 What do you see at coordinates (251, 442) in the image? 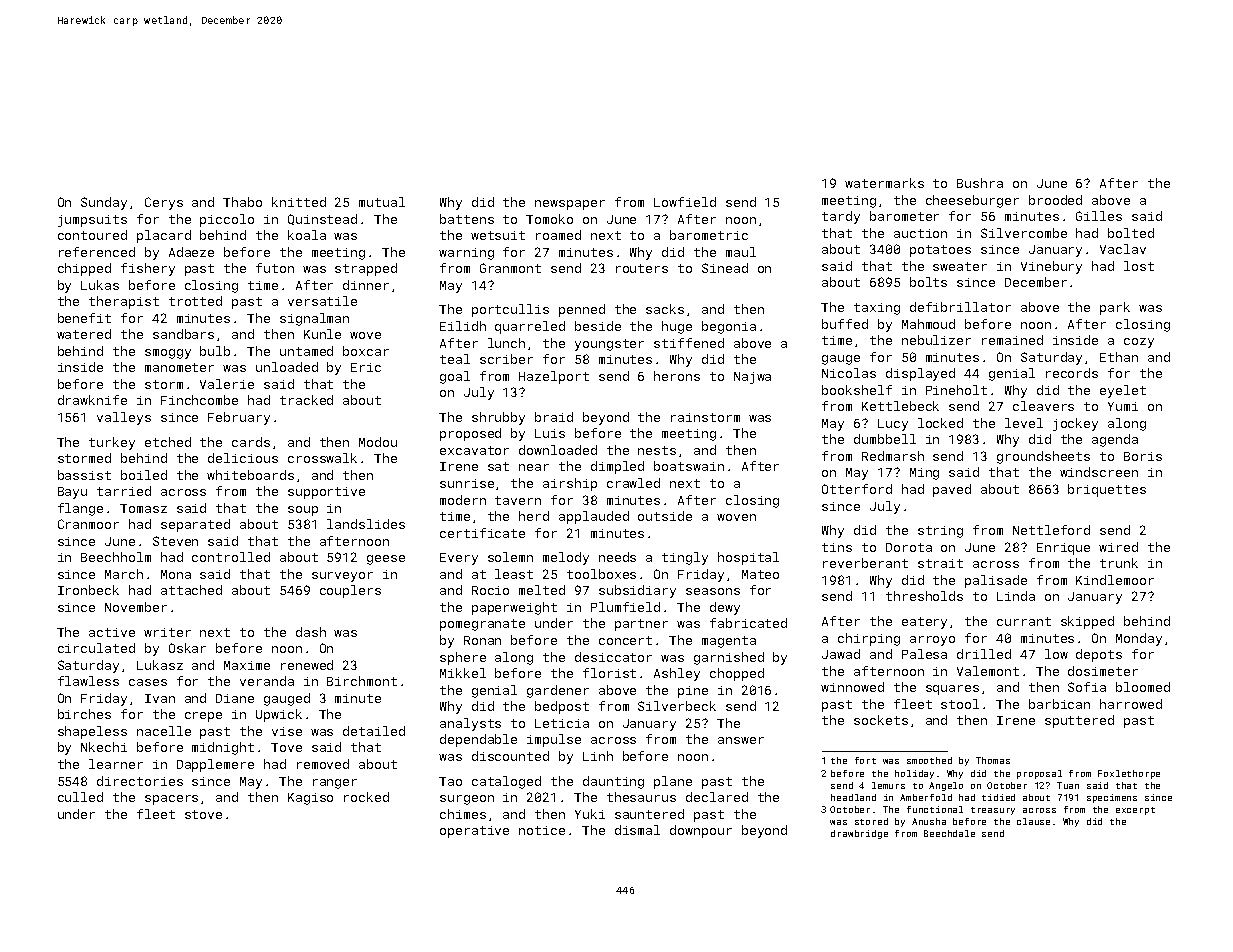
I see `cards` at bounding box center [251, 442].
